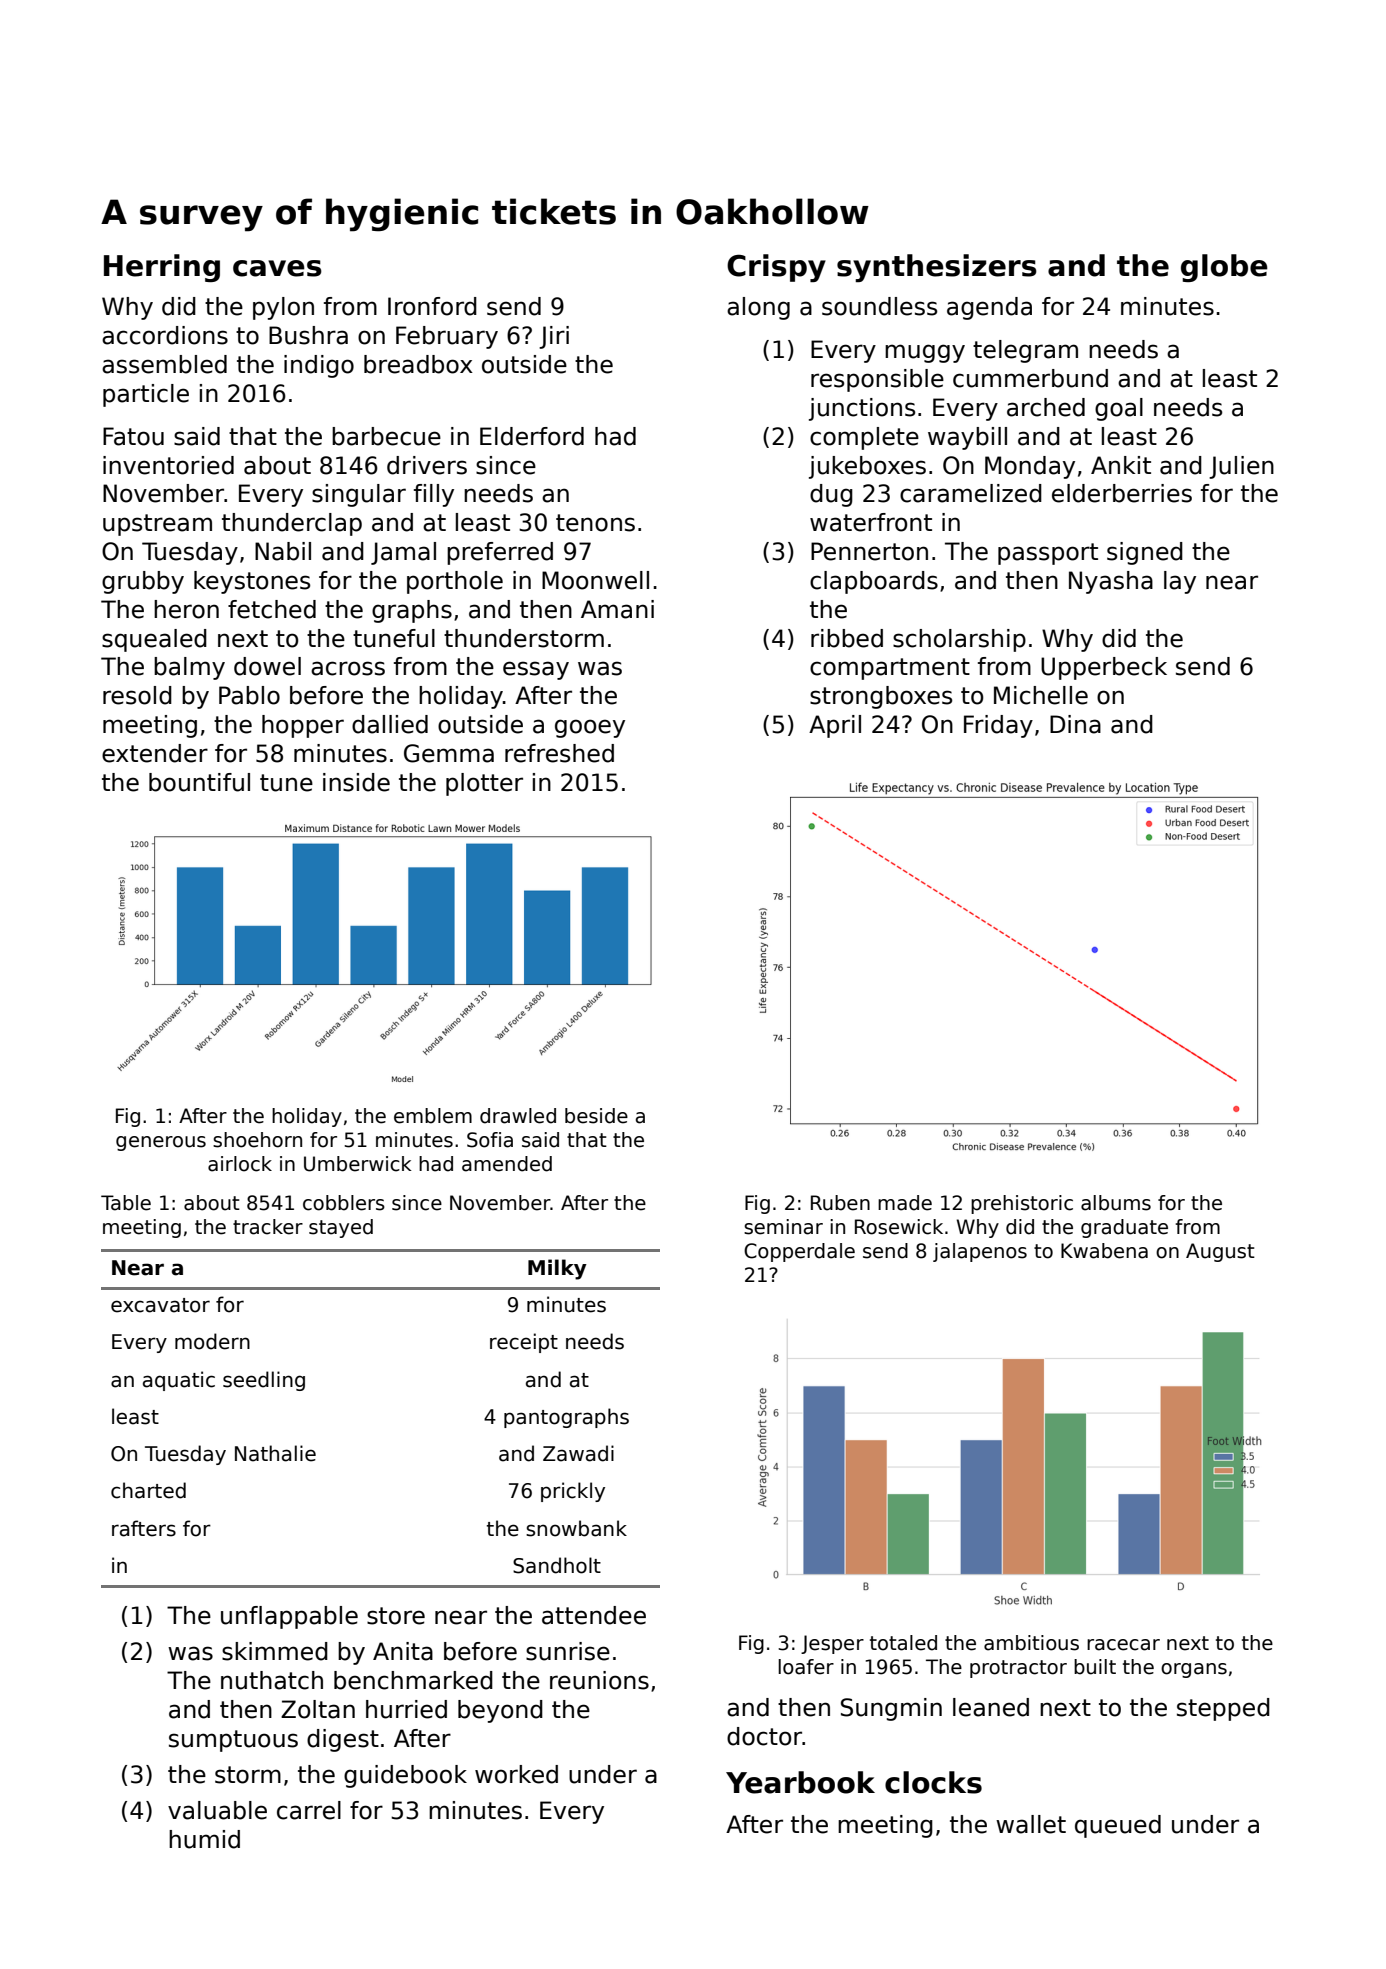 The width and height of the image is (1386, 1969). Describe the element at coordinates (161, 1143) in the image. I see `generous` at that location.
